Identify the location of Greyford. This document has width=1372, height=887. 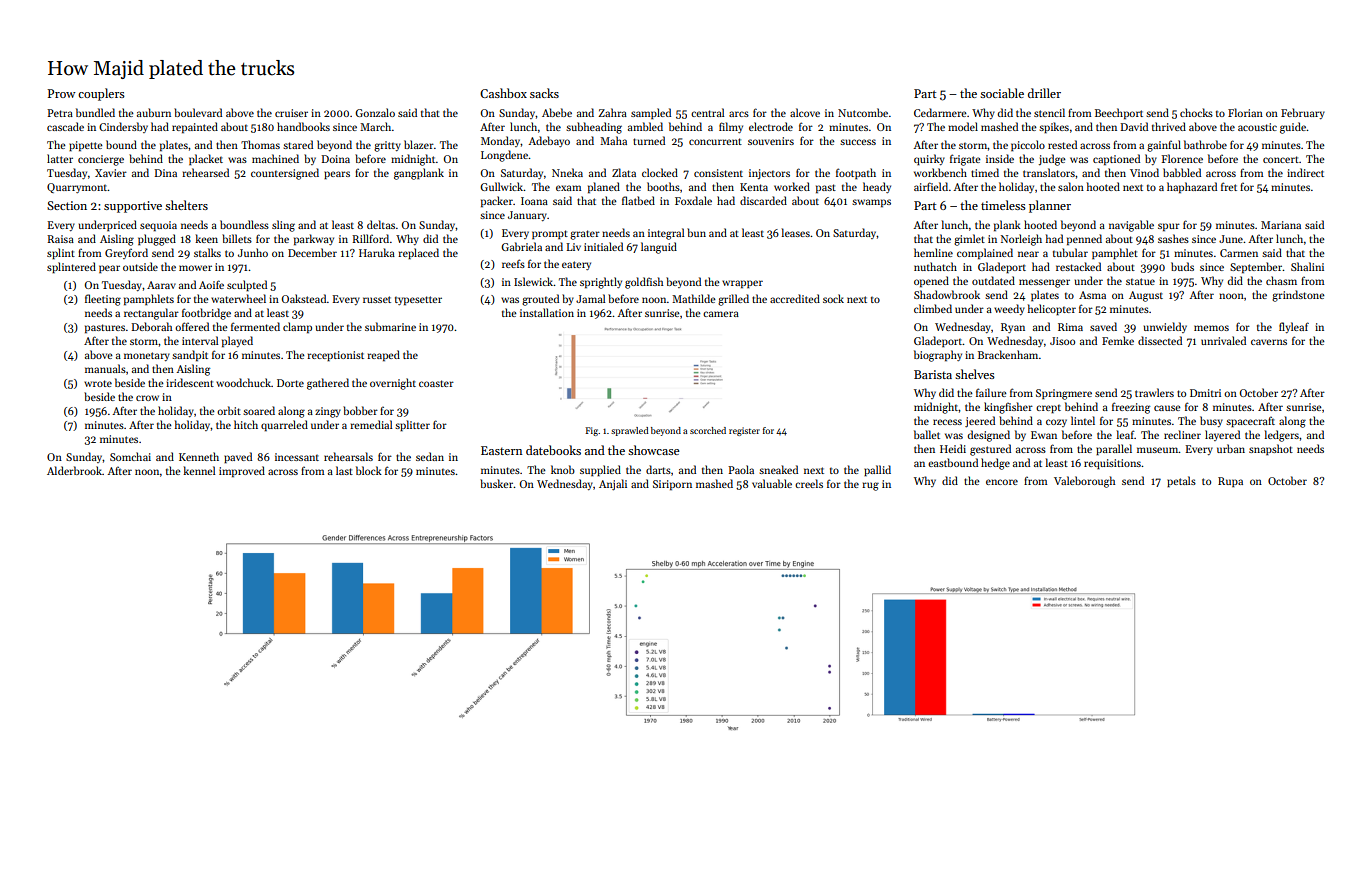
(126, 253).
